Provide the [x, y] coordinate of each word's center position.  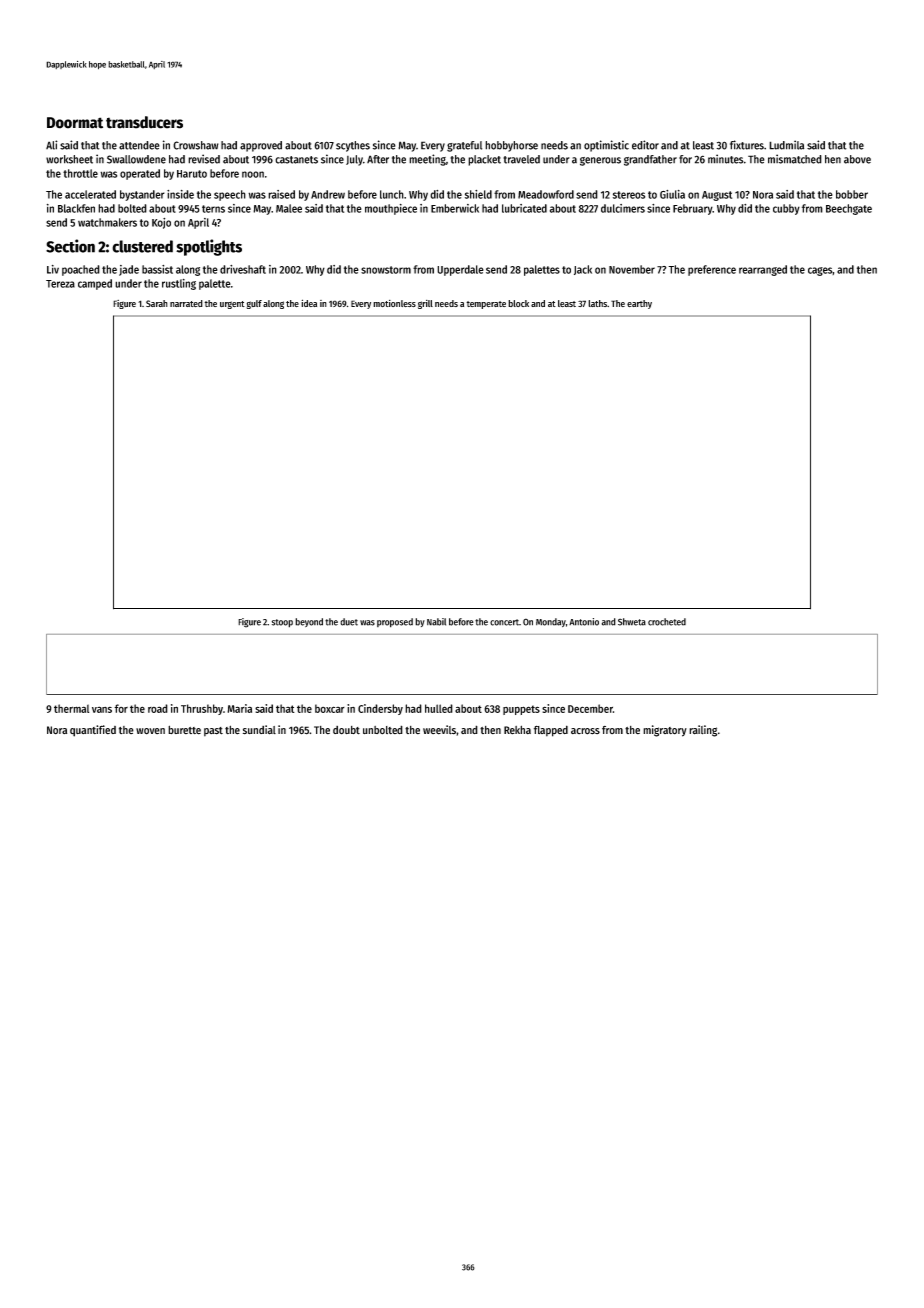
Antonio [584, 622]
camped [95, 284]
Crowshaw [196, 145]
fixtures [747, 145]
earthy [639, 304]
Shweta [632, 622]
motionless [394, 303]
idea [309, 303]
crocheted [667, 622]
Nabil [436, 622]
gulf [254, 304]
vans [102, 709]
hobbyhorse [511, 146]
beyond [309, 622]
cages [820, 271]
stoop [282, 623]
